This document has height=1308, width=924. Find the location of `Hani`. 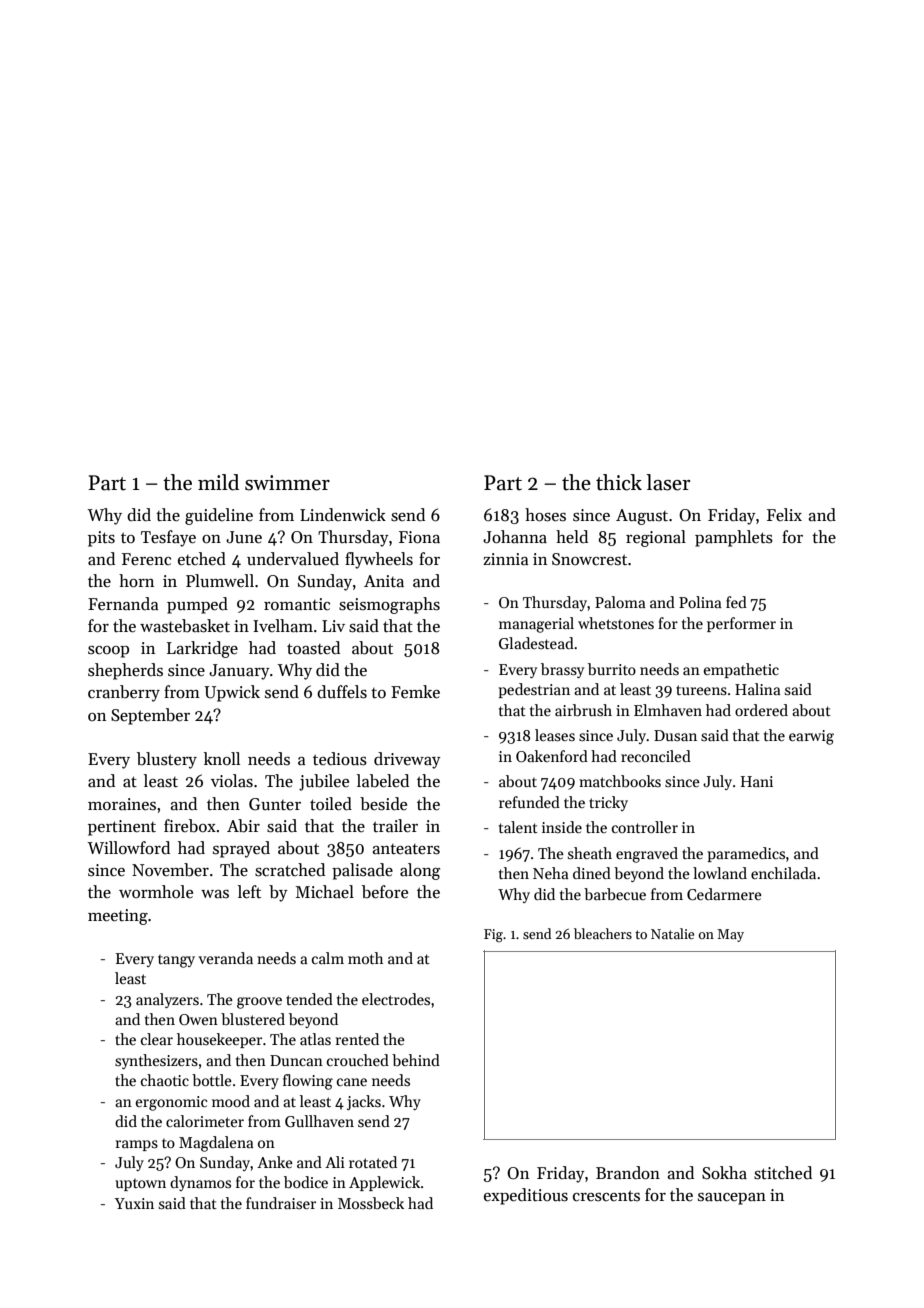

Hani is located at coordinates (757, 781).
